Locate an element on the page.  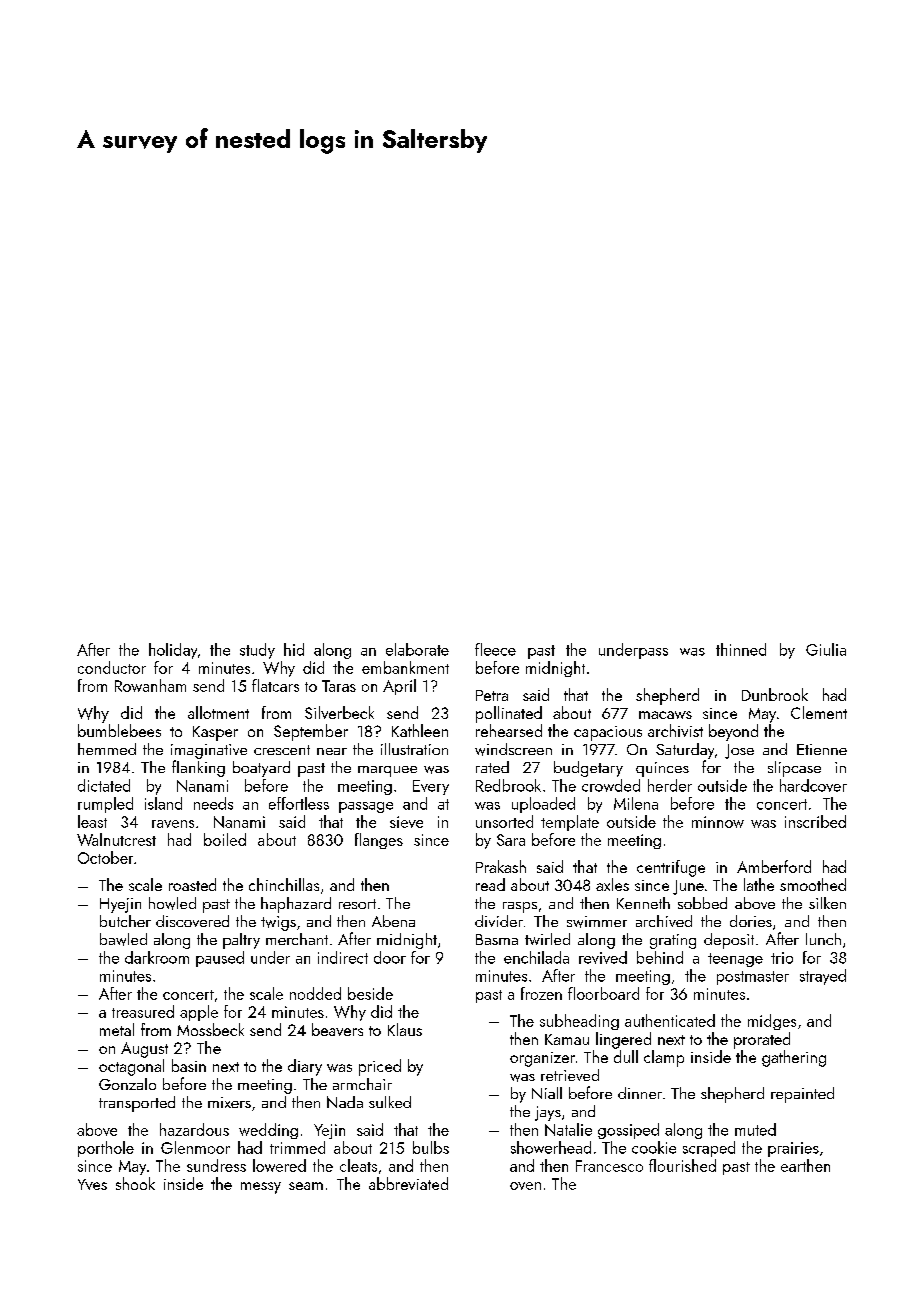
Amberford is located at coordinates (774, 866).
